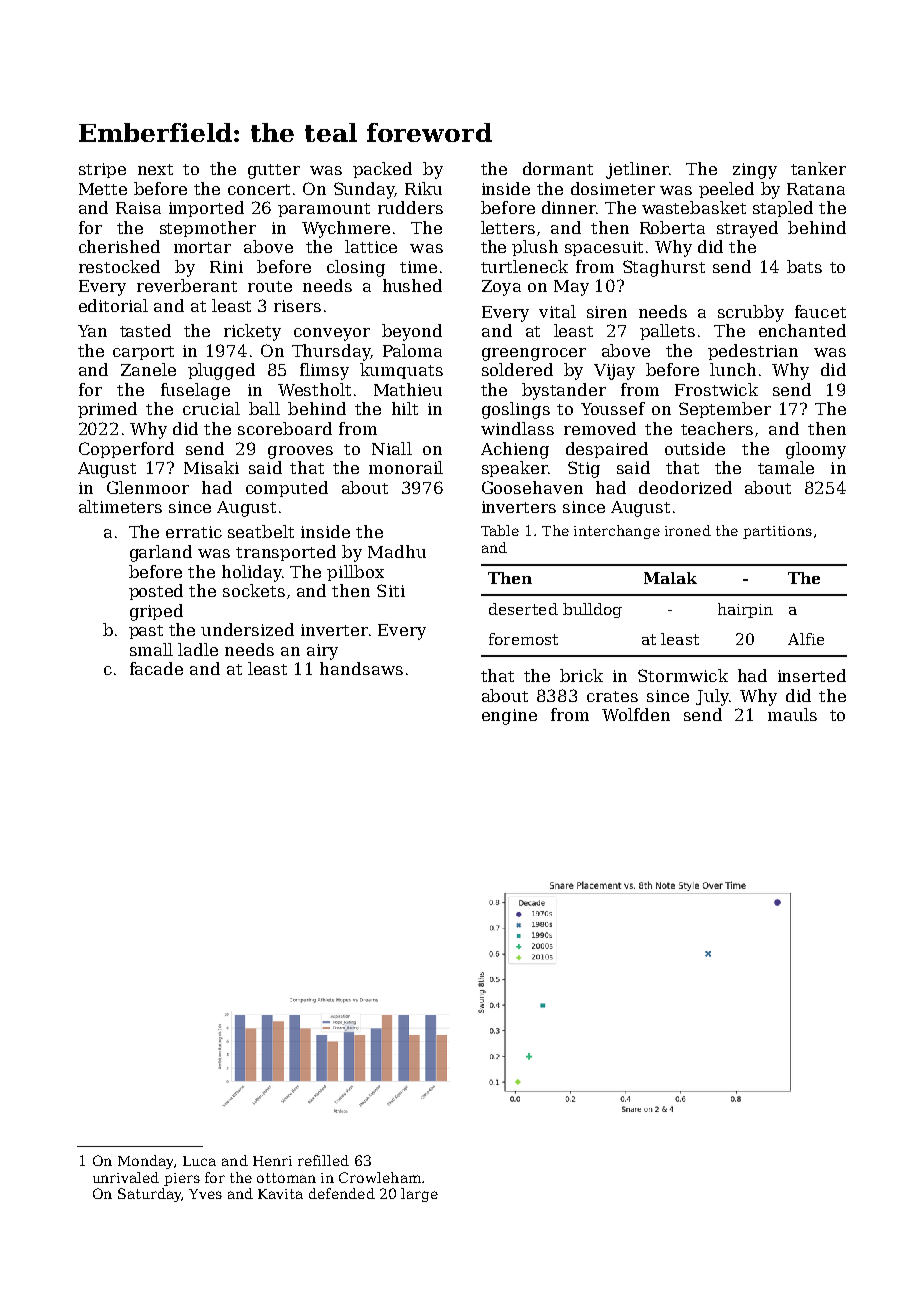 The image size is (924, 1314). I want to click on large, so click(419, 1195).
